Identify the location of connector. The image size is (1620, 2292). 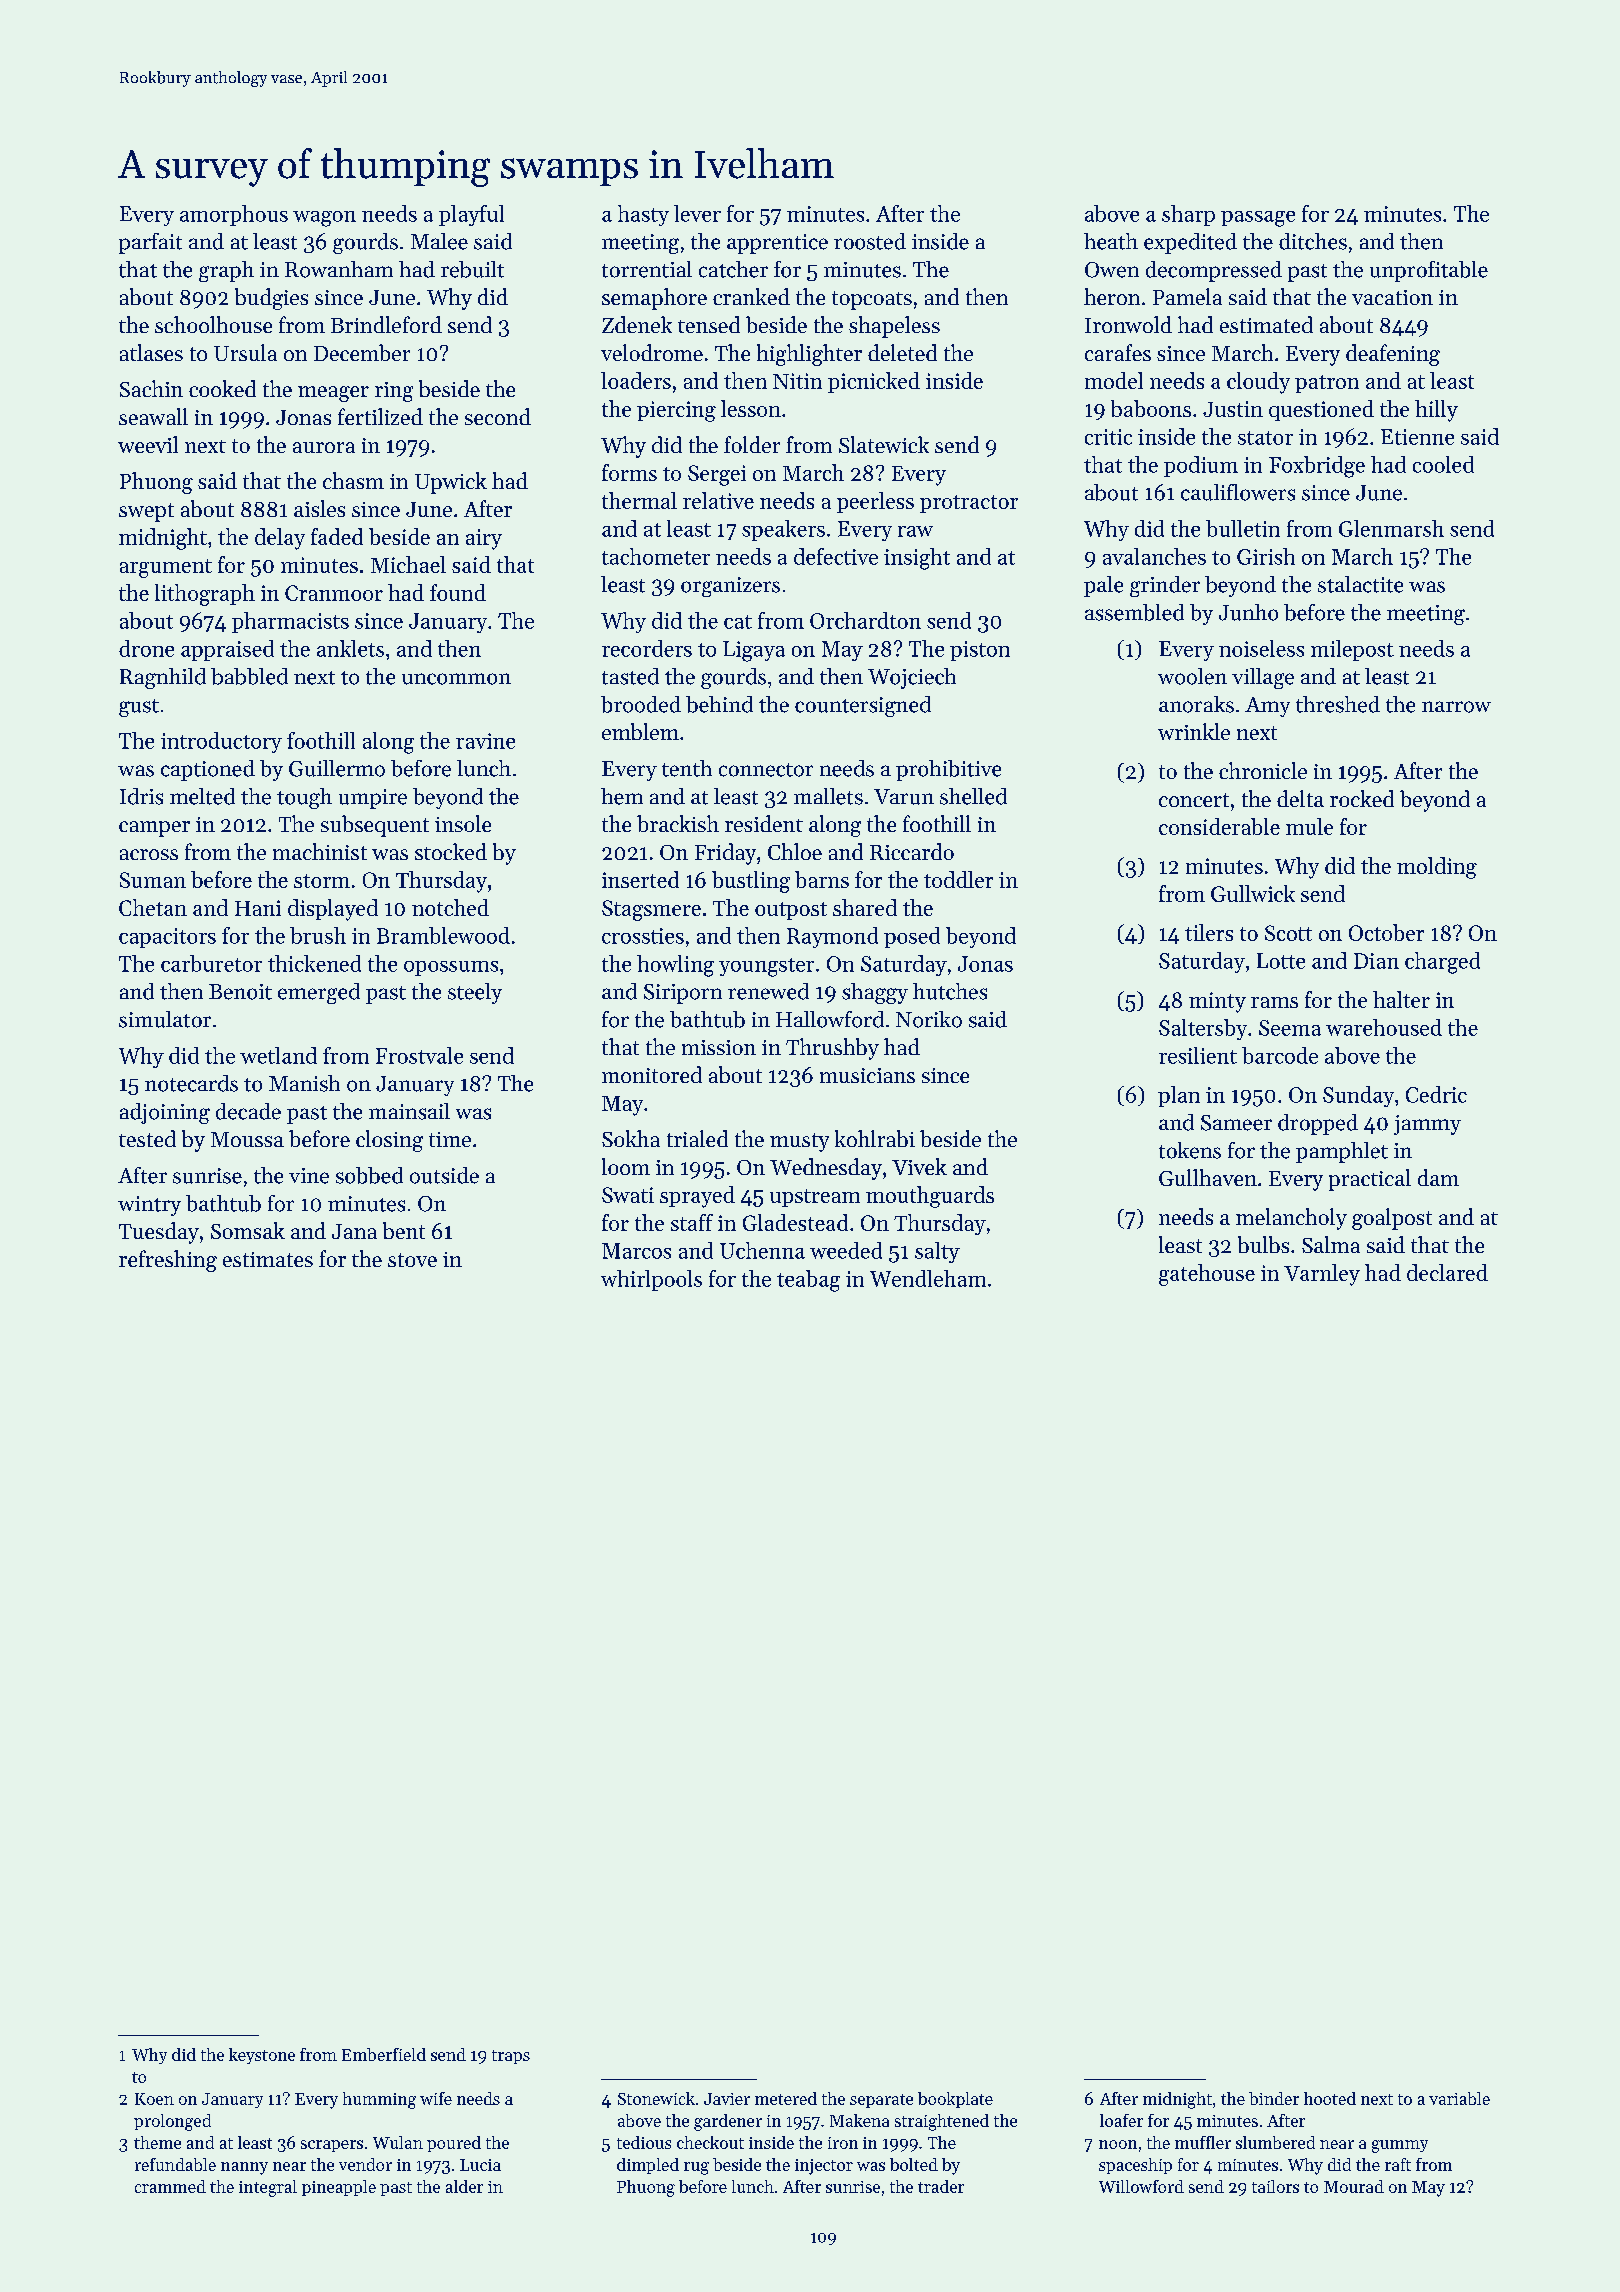
(766, 770).
